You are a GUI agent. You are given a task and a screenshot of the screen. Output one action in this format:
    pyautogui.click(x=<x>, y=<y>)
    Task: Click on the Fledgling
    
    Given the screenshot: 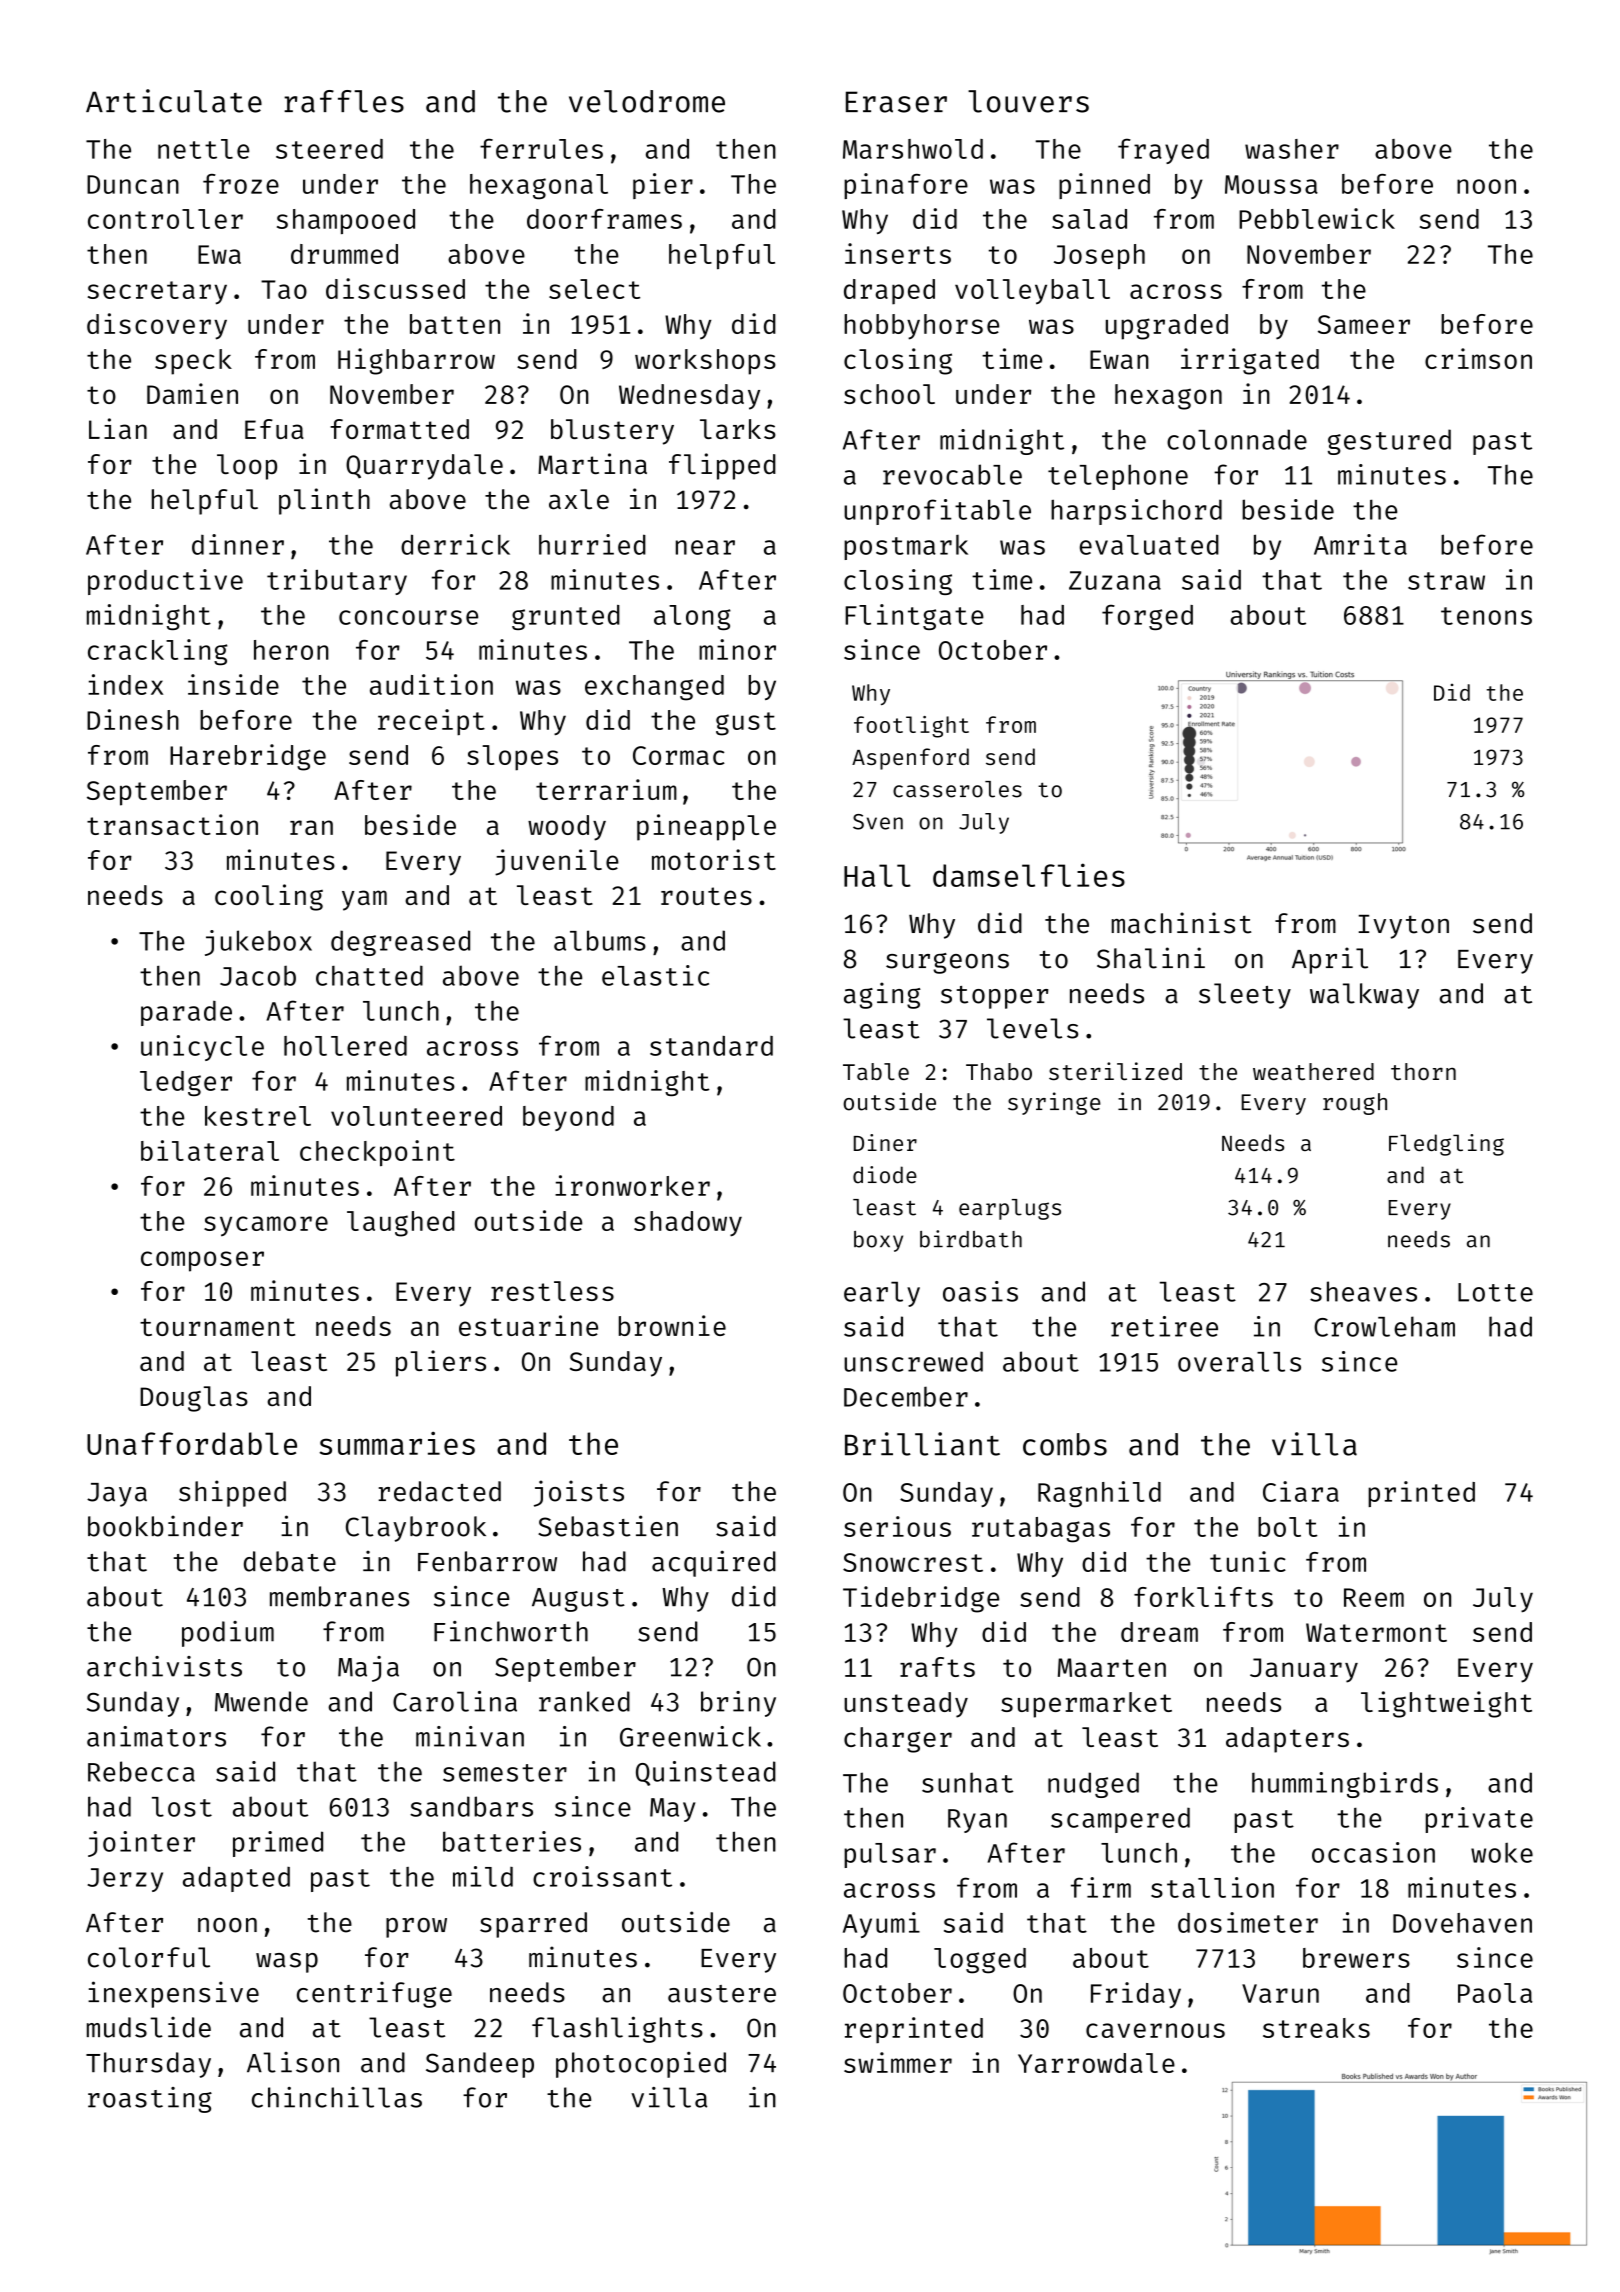 What is the action you would take?
    pyautogui.click(x=1446, y=1145)
